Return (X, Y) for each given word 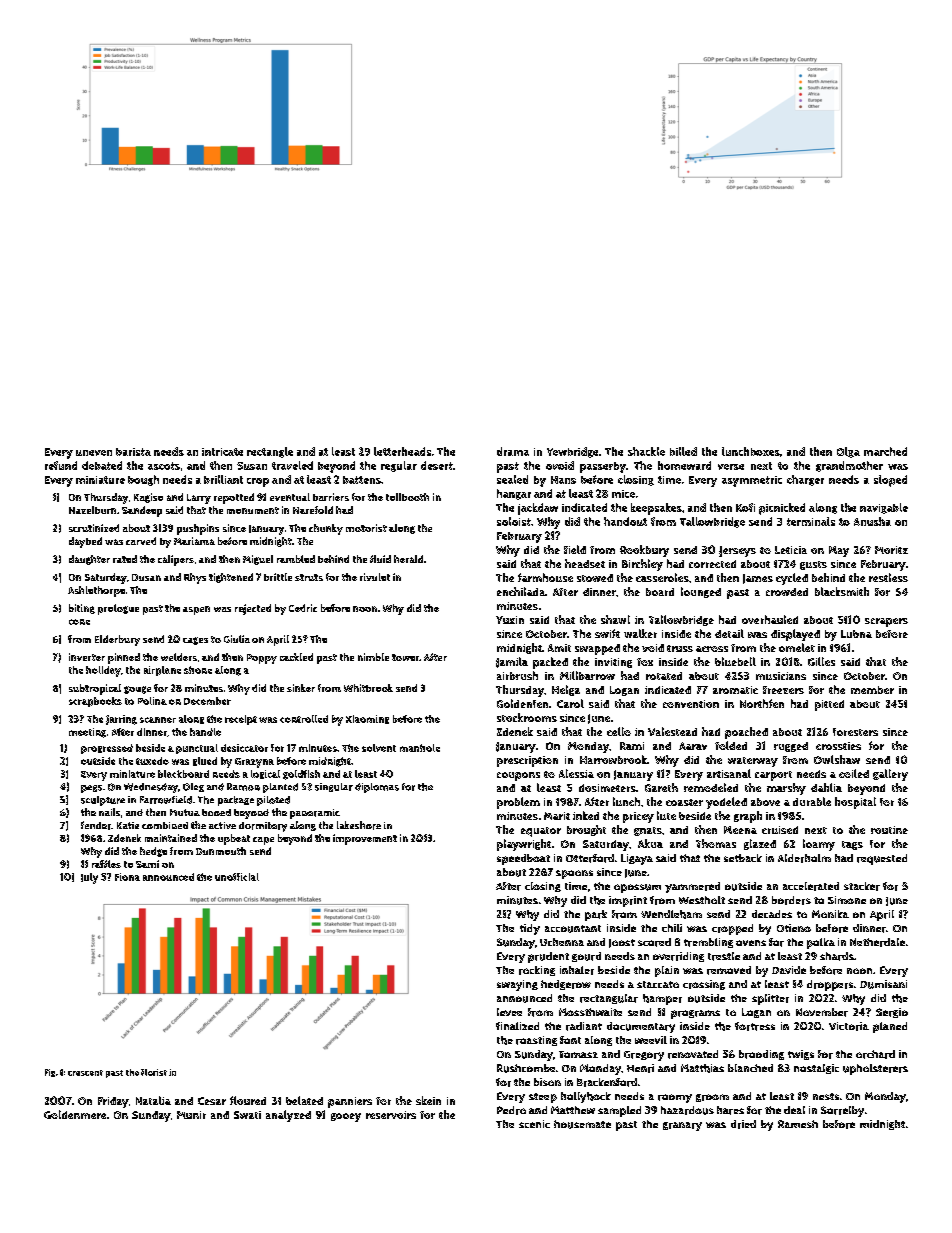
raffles (106, 864)
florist (154, 1072)
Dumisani (883, 984)
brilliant (223, 479)
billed (683, 451)
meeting (87, 733)
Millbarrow (587, 675)
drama (513, 451)
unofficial (237, 877)
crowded (787, 592)
